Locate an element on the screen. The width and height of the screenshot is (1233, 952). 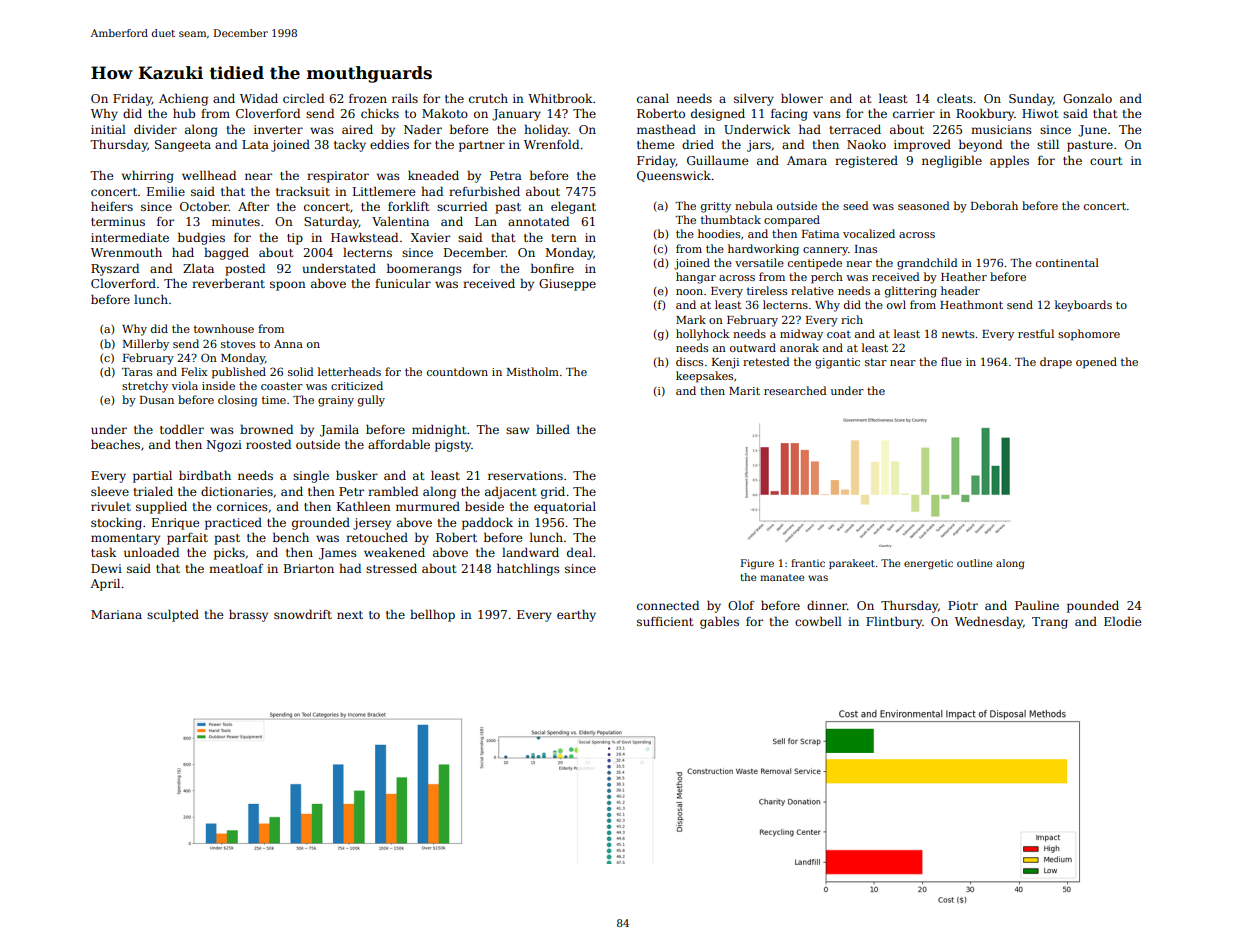
Deborah is located at coordinates (994, 205).
